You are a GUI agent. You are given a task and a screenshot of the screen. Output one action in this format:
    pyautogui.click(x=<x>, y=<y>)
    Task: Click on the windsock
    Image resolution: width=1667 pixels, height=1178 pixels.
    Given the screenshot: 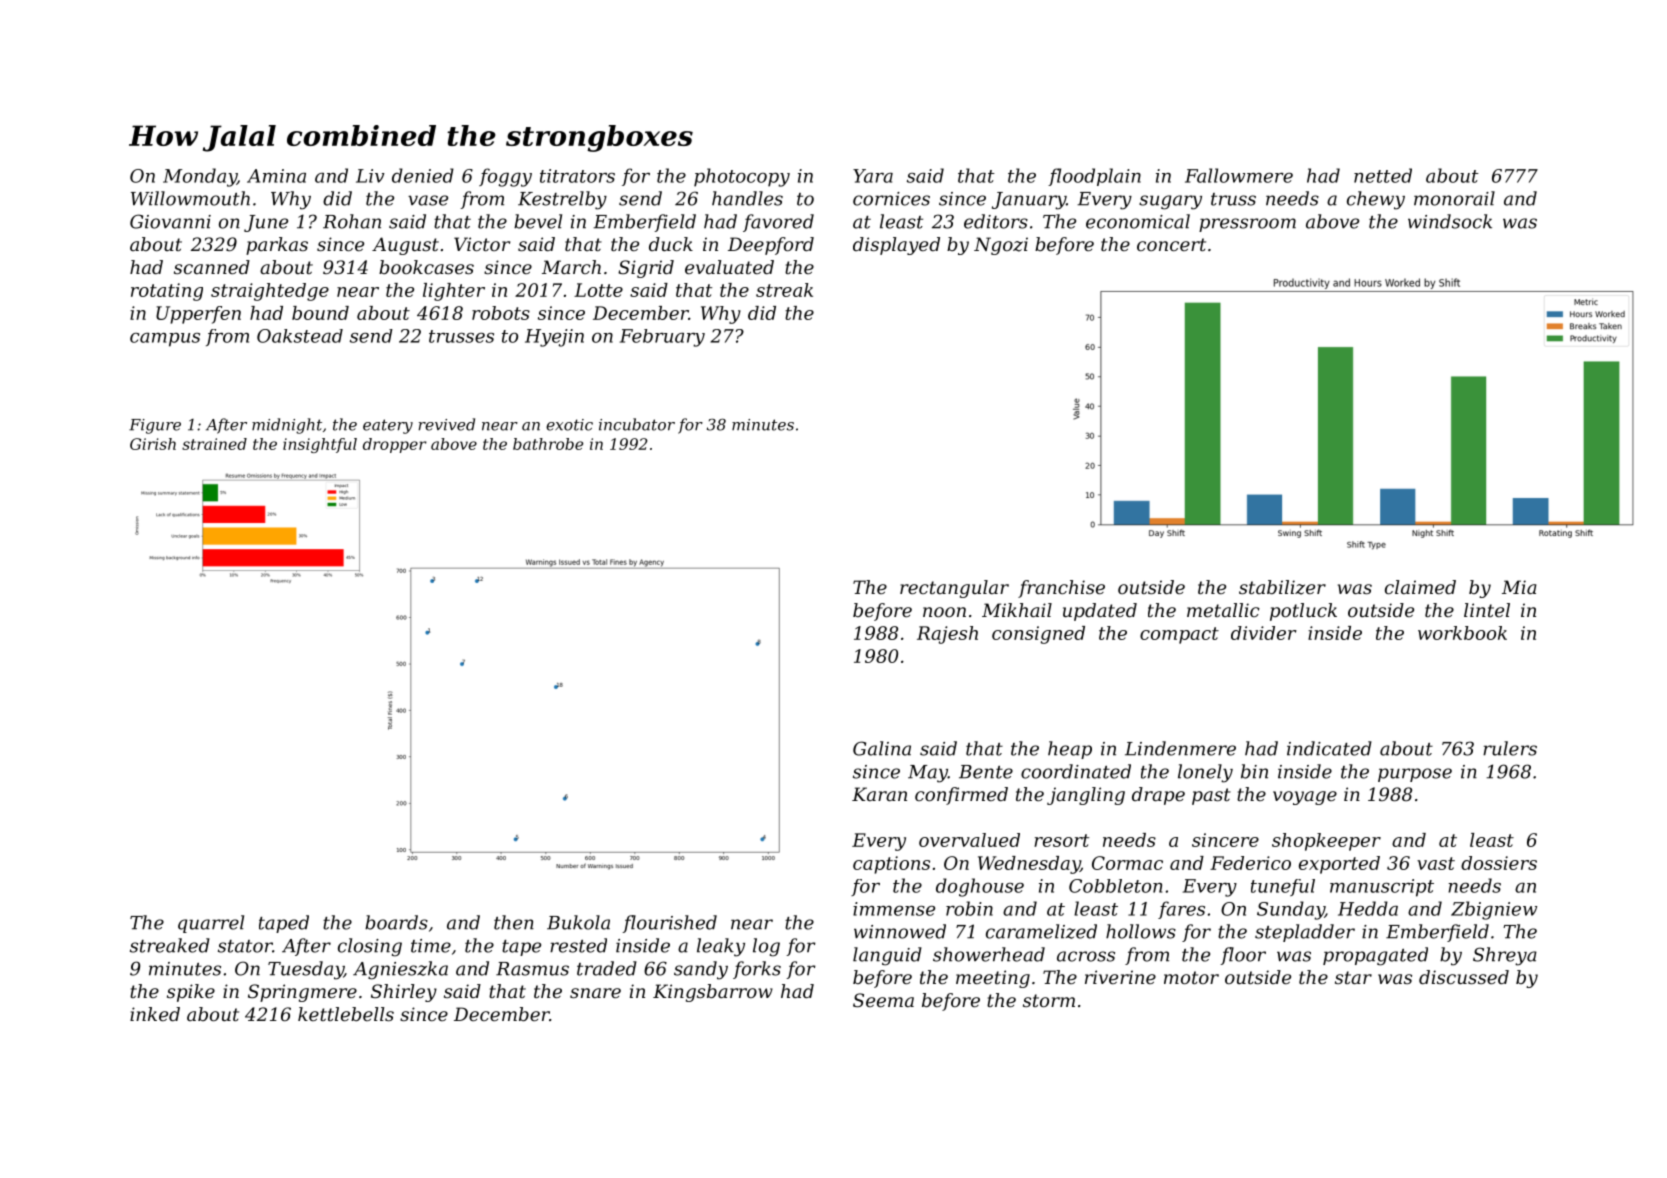 What is the action you would take?
    pyautogui.click(x=1450, y=221)
